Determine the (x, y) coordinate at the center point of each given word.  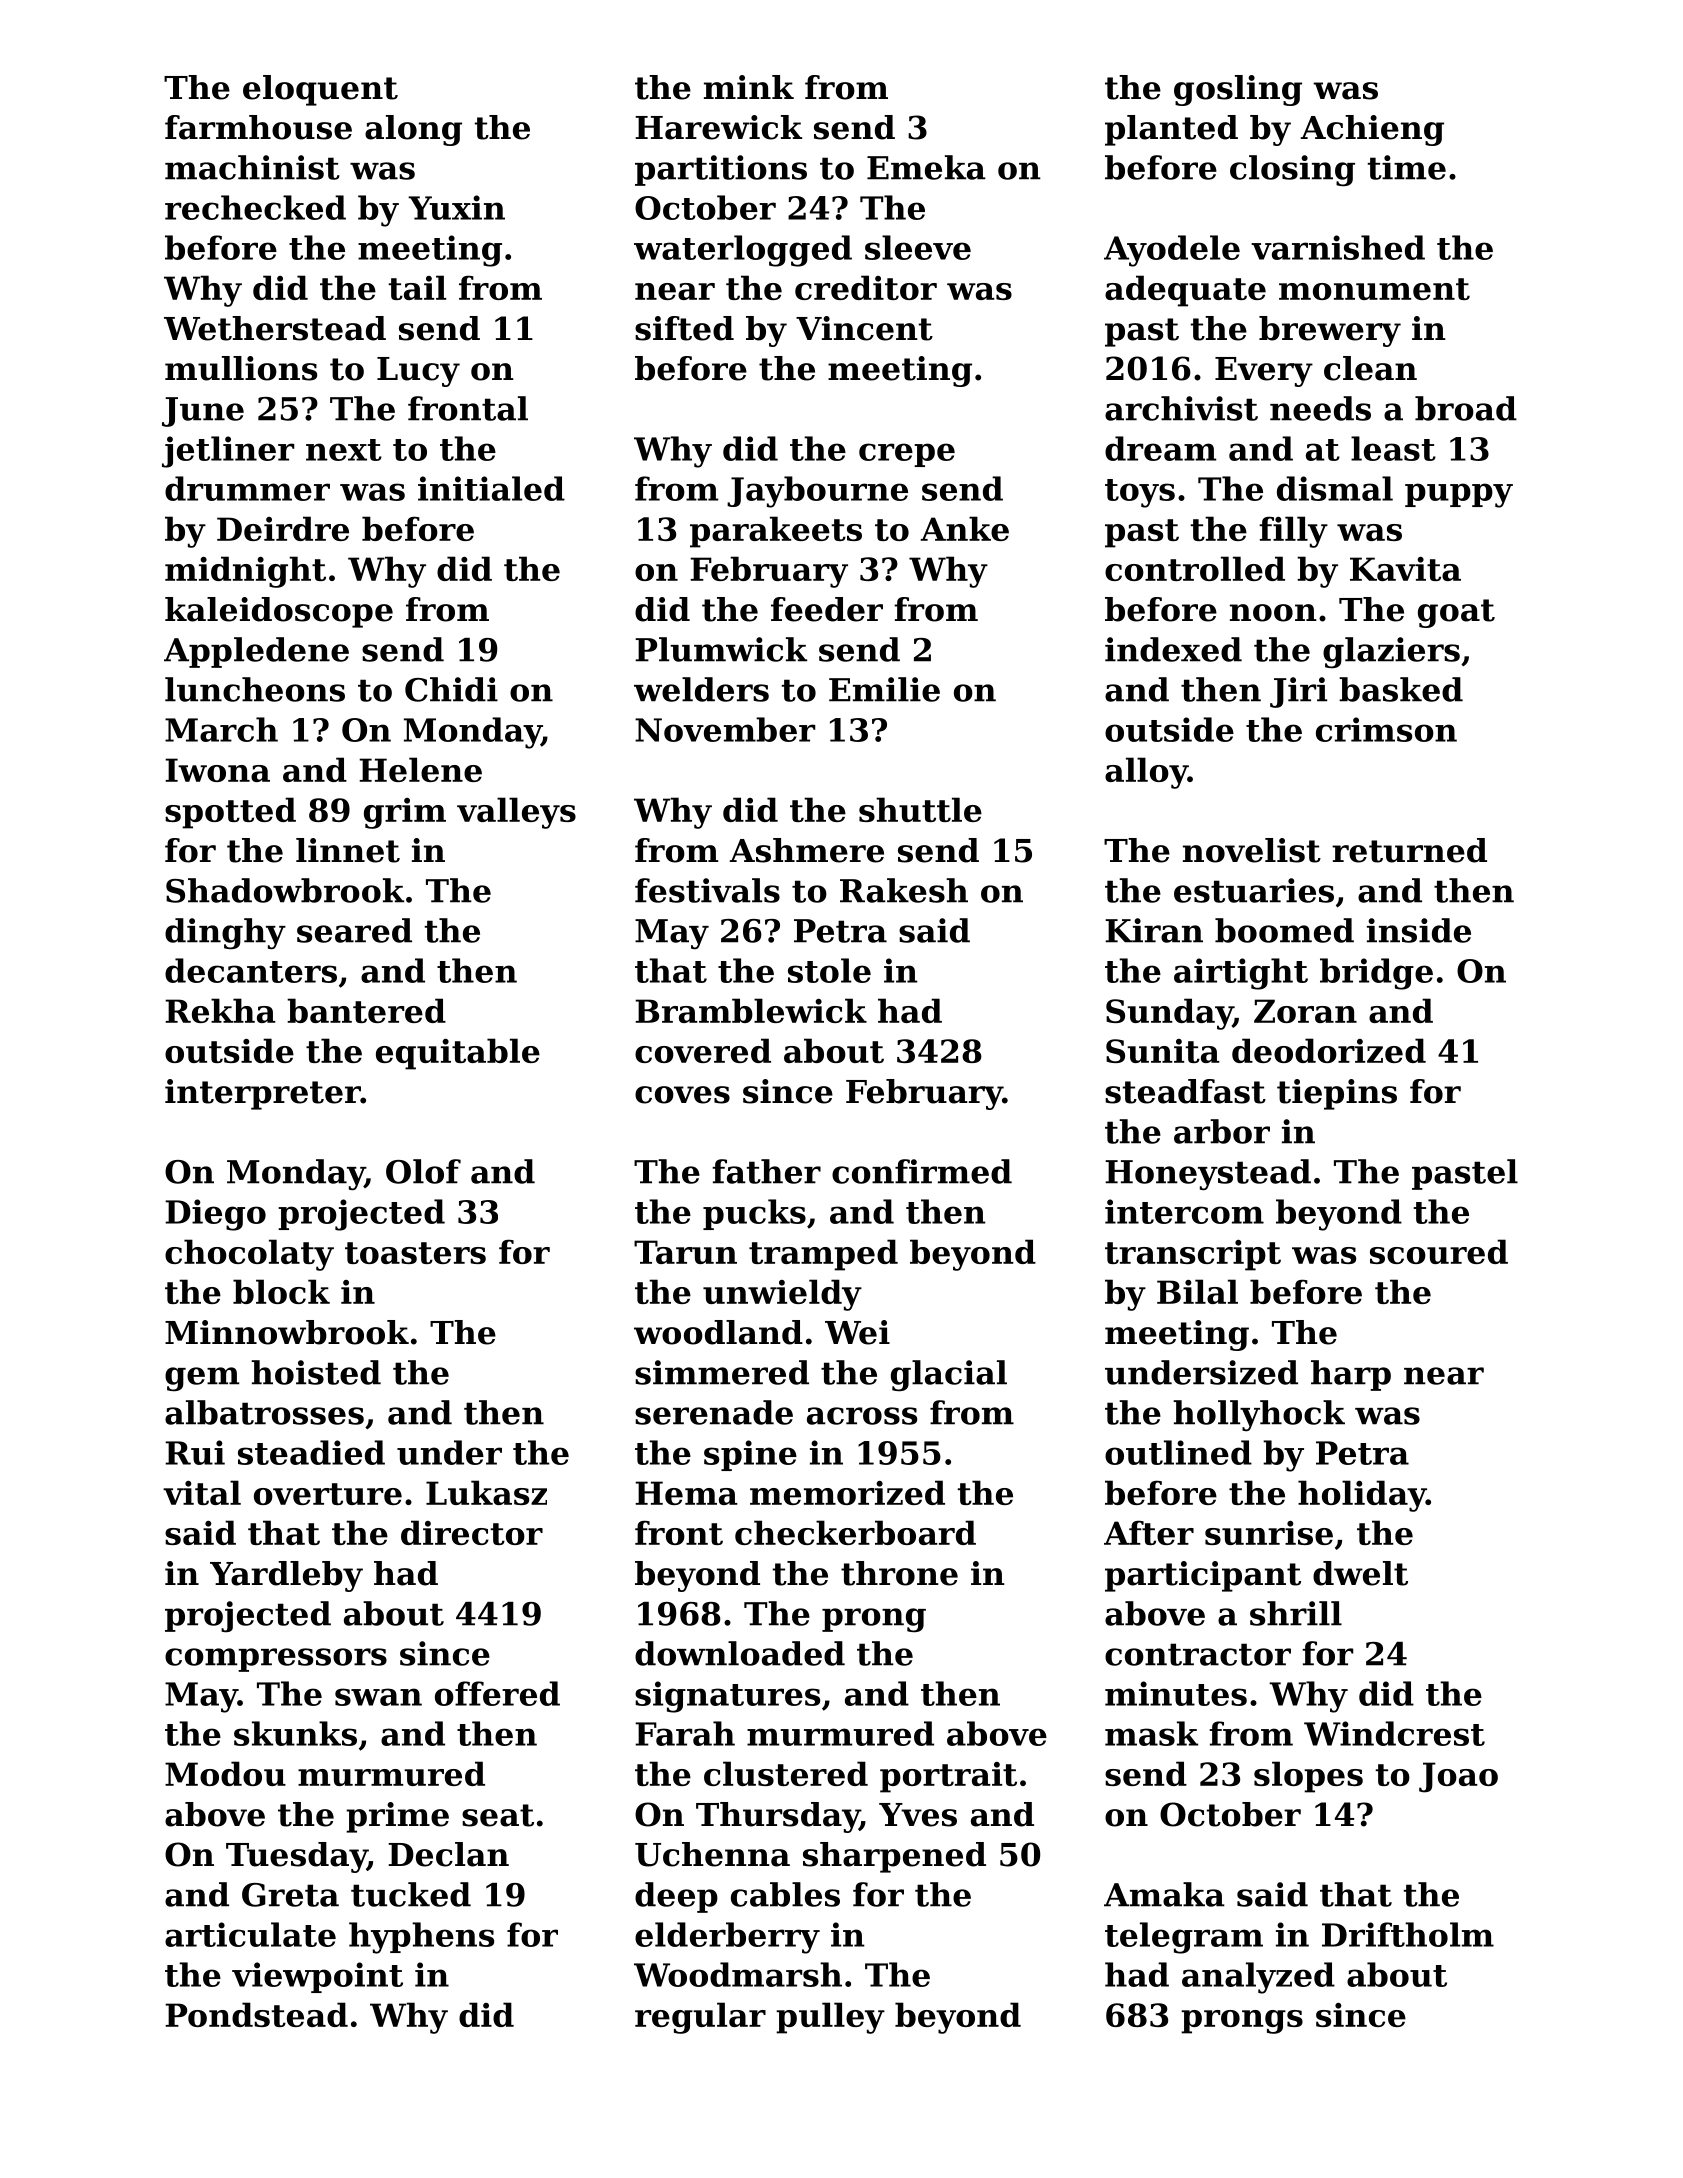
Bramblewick (751, 1010)
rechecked (255, 207)
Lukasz (486, 1492)
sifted (684, 328)
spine (750, 1455)
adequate (1185, 291)
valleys (516, 813)
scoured (1439, 1251)
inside (1419, 930)
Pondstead (256, 2014)
